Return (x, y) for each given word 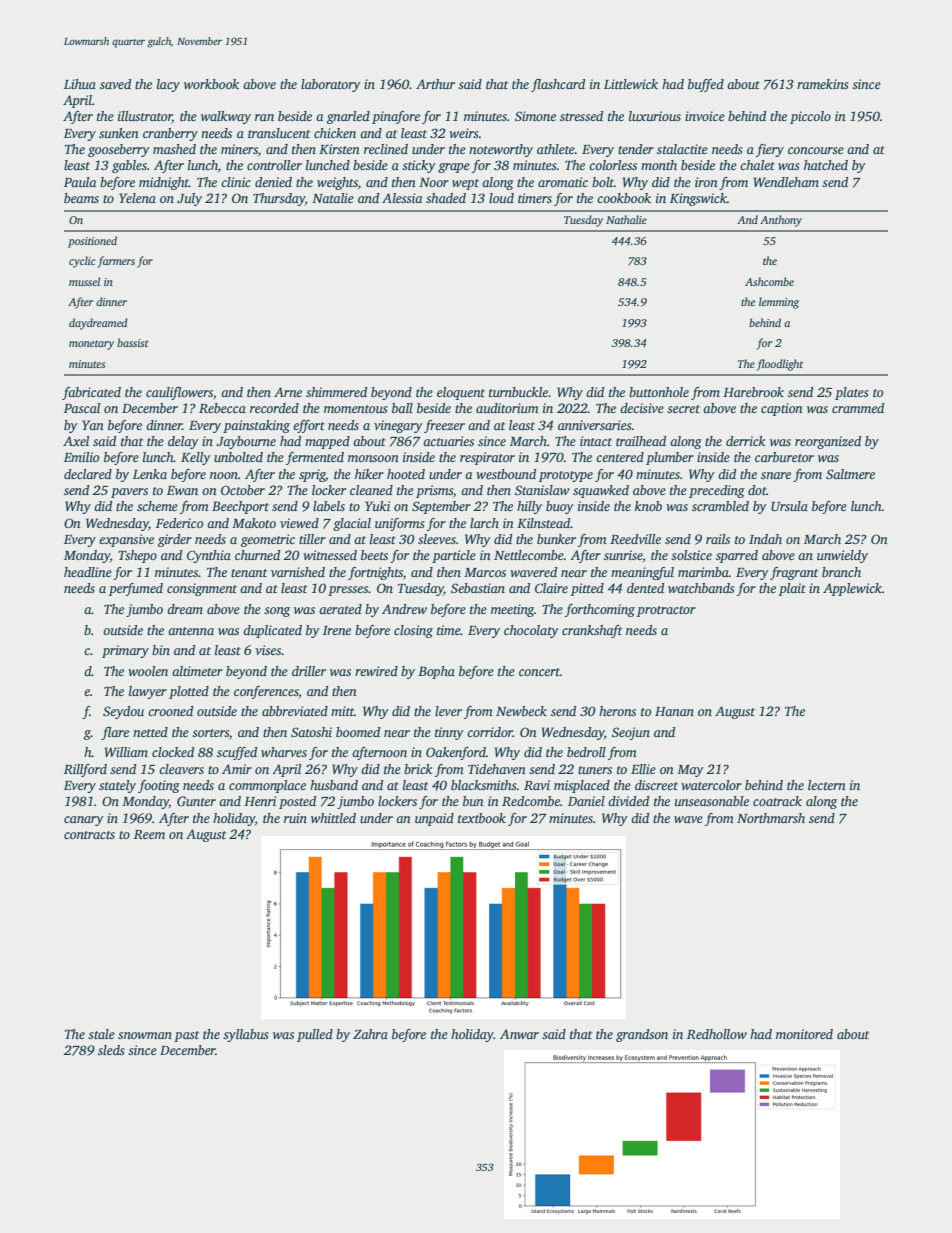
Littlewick (631, 84)
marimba (703, 572)
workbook (211, 84)
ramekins (823, 84)
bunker (556, 539)
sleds (111, 1050)
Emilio (81, 457)
